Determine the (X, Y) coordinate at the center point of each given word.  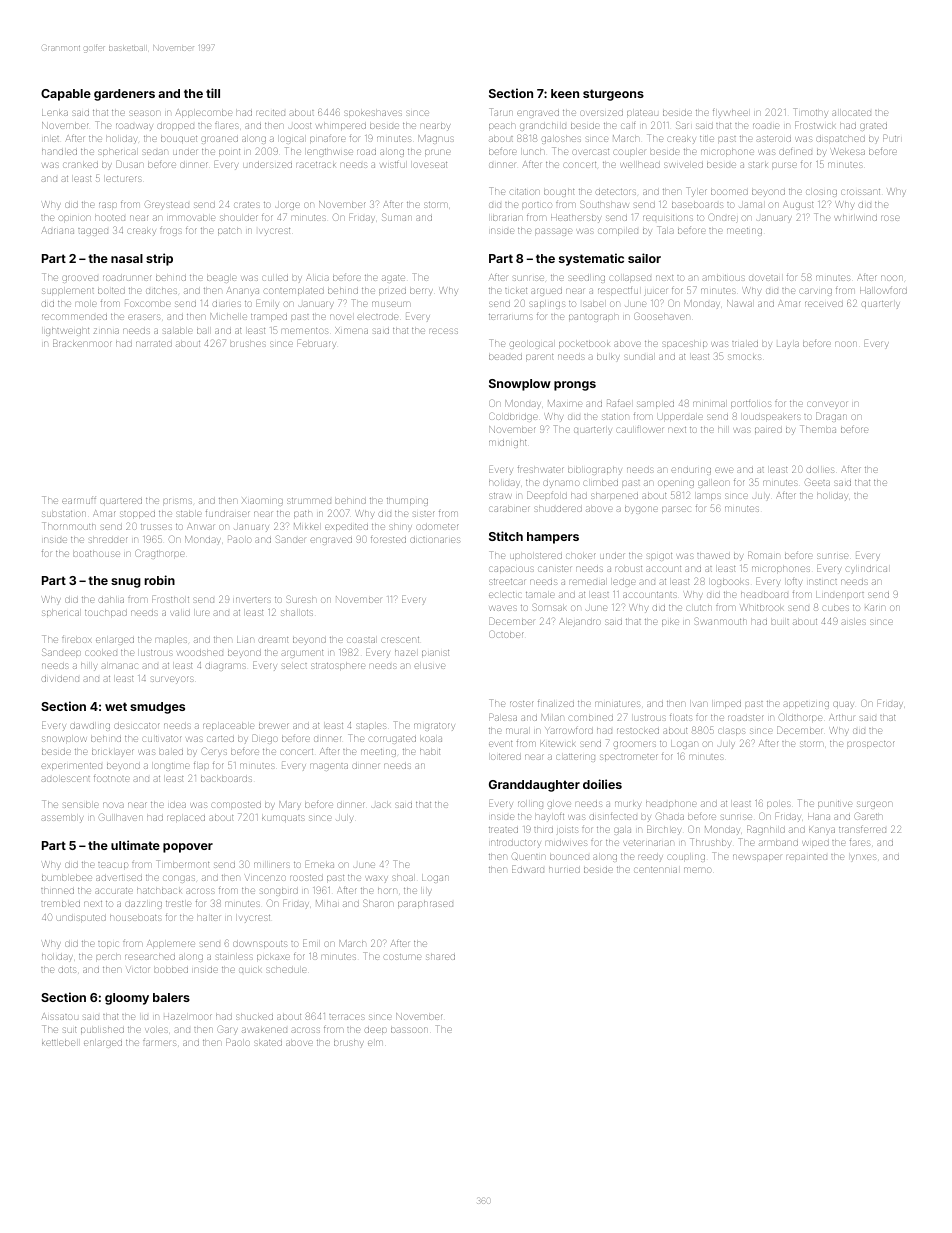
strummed (309, 501)
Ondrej (723, 218)
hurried (564, 870)
